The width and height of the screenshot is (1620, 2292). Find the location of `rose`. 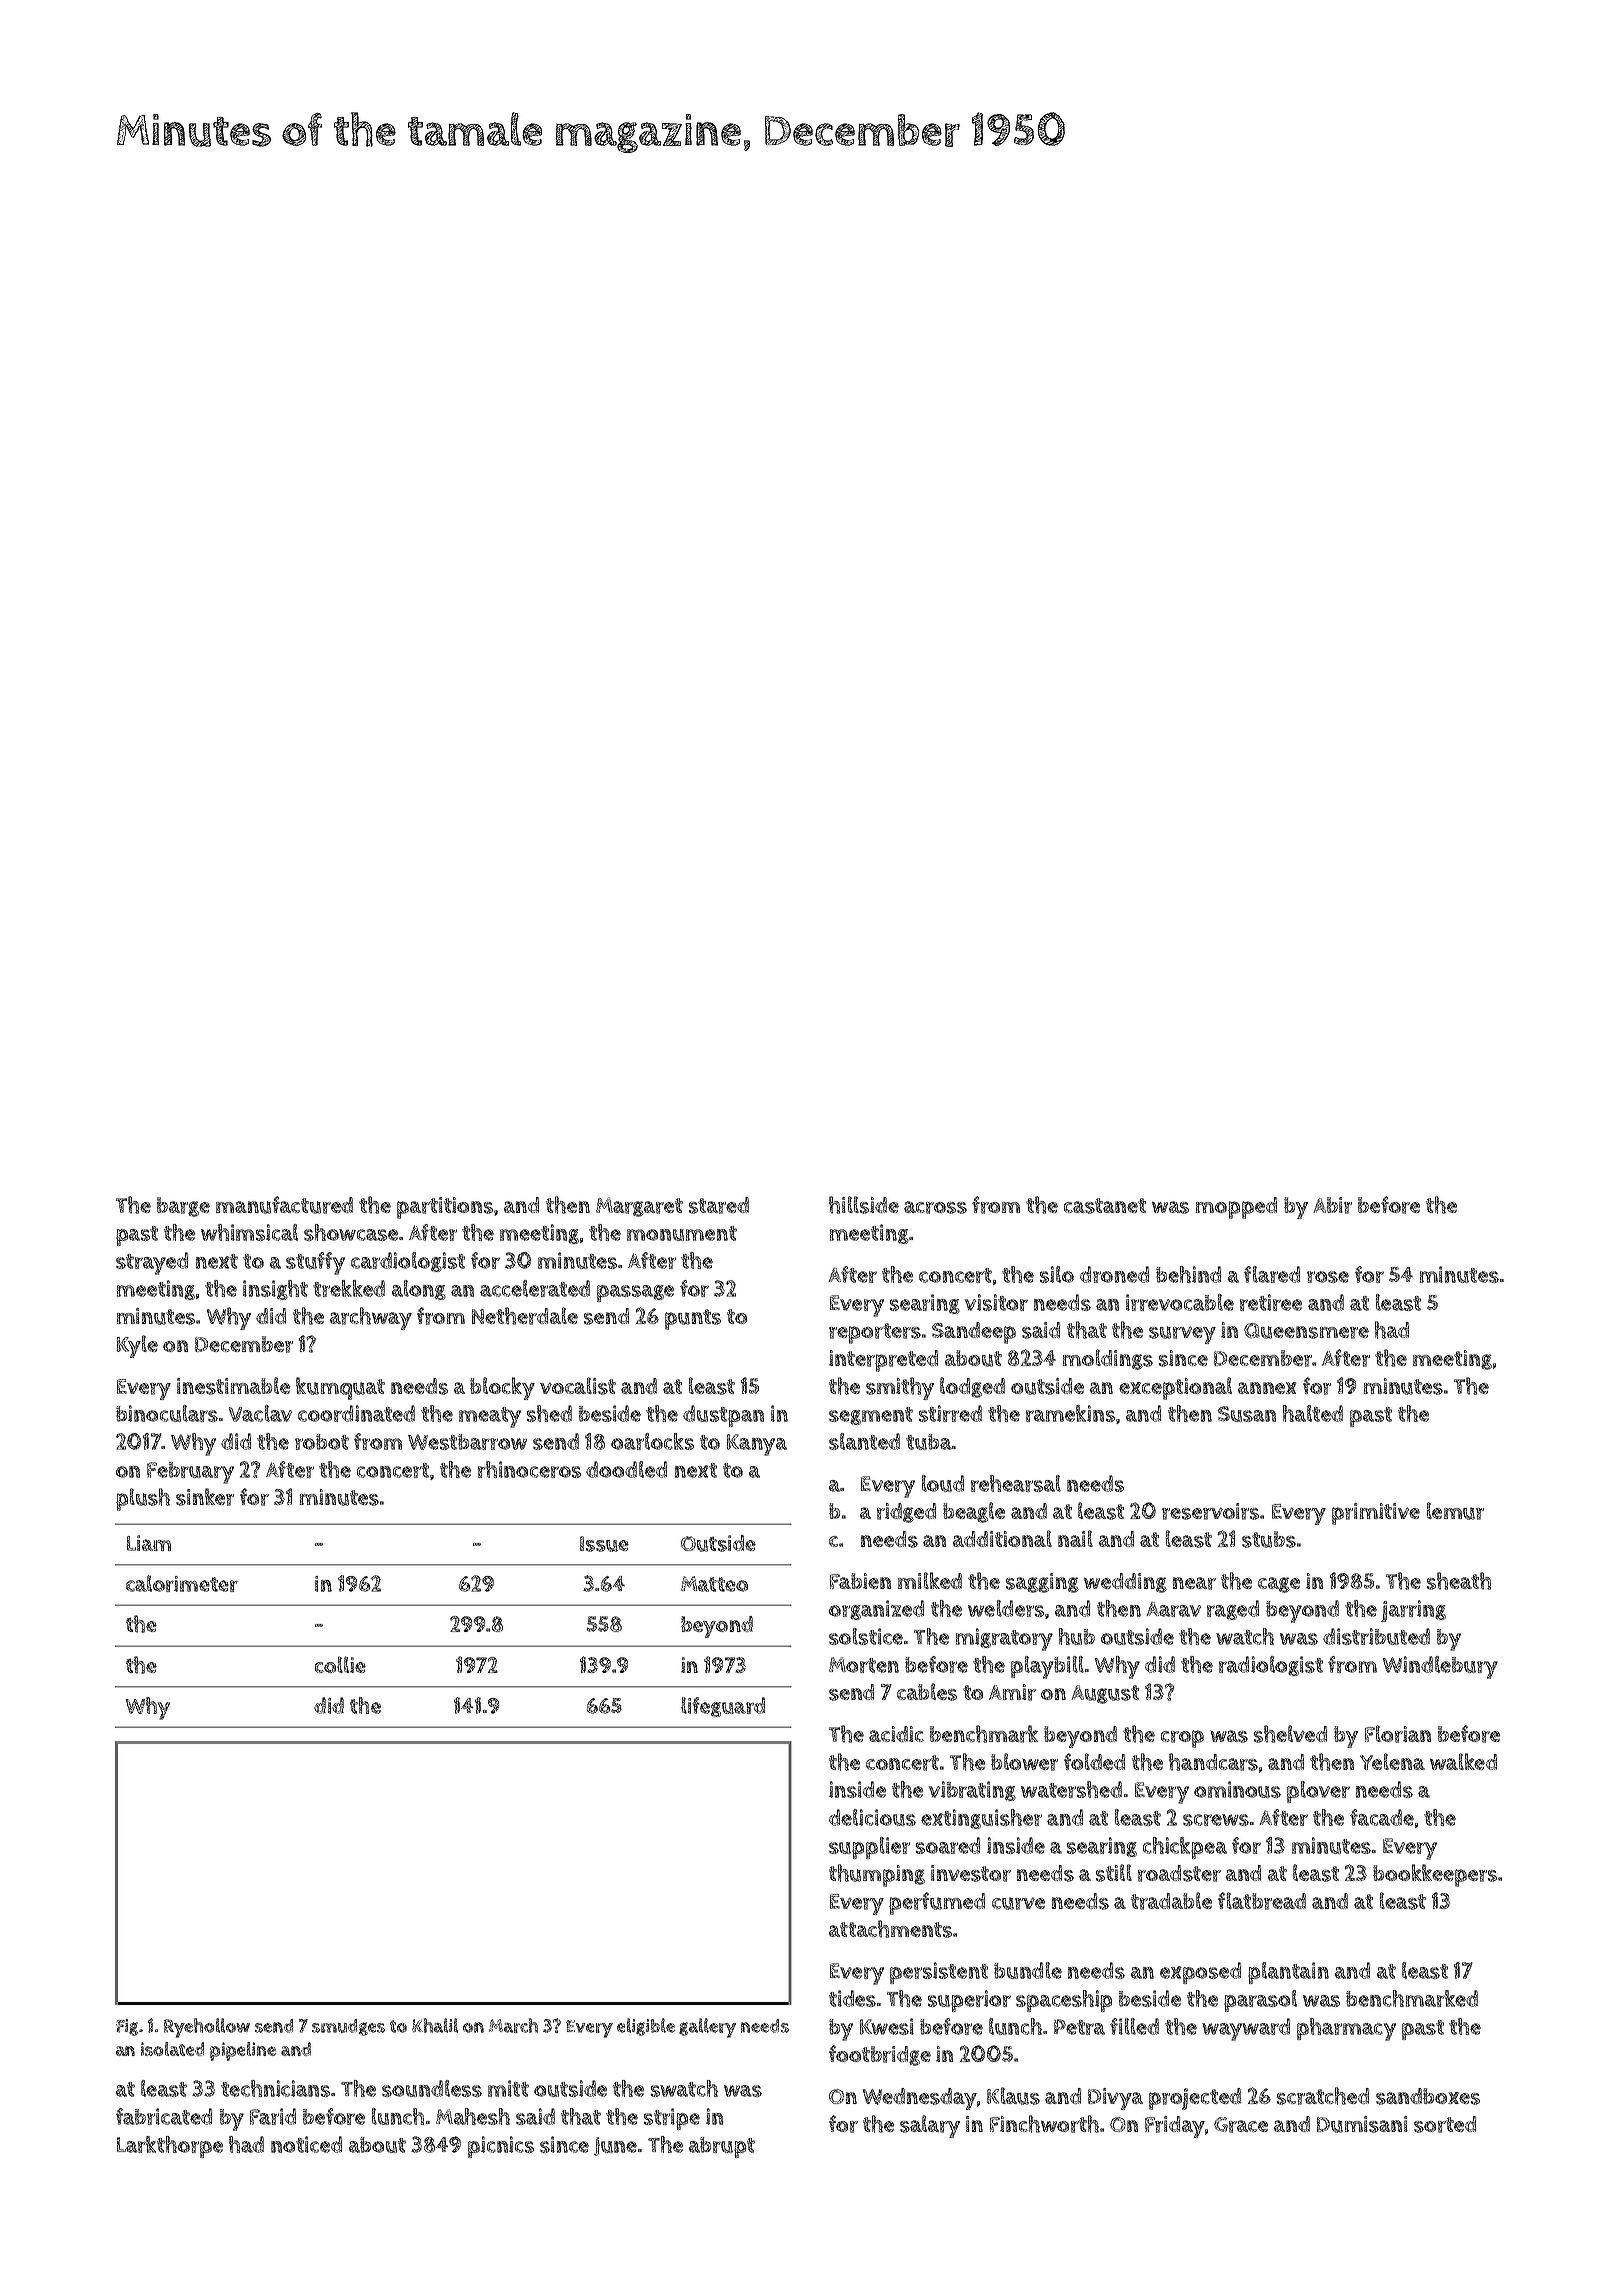

rose is located at coordinates (1328, 1277).
